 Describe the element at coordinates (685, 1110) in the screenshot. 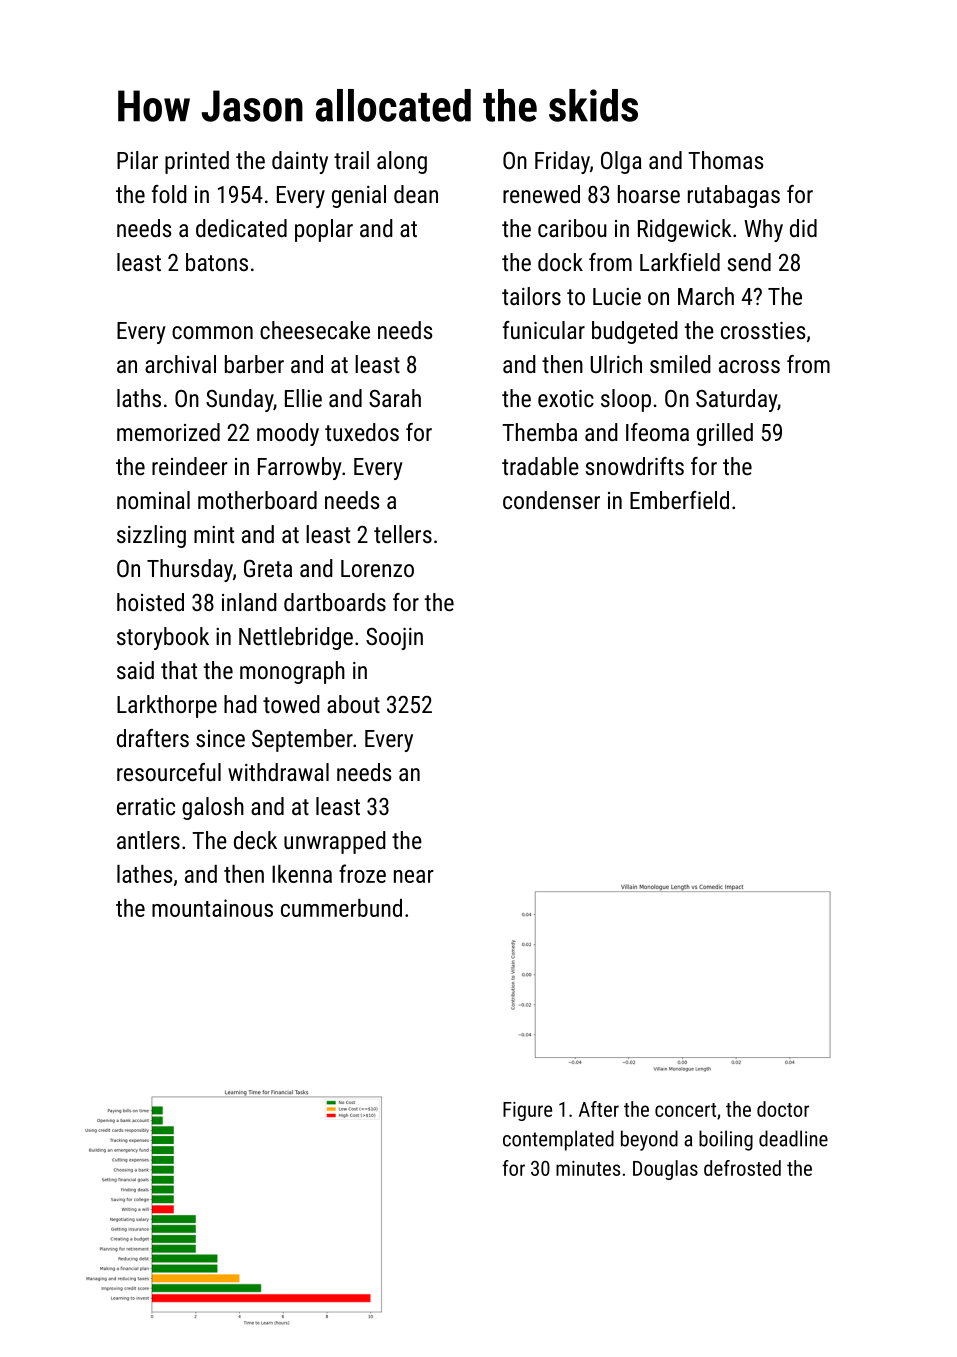

I see `concert` at that location.
